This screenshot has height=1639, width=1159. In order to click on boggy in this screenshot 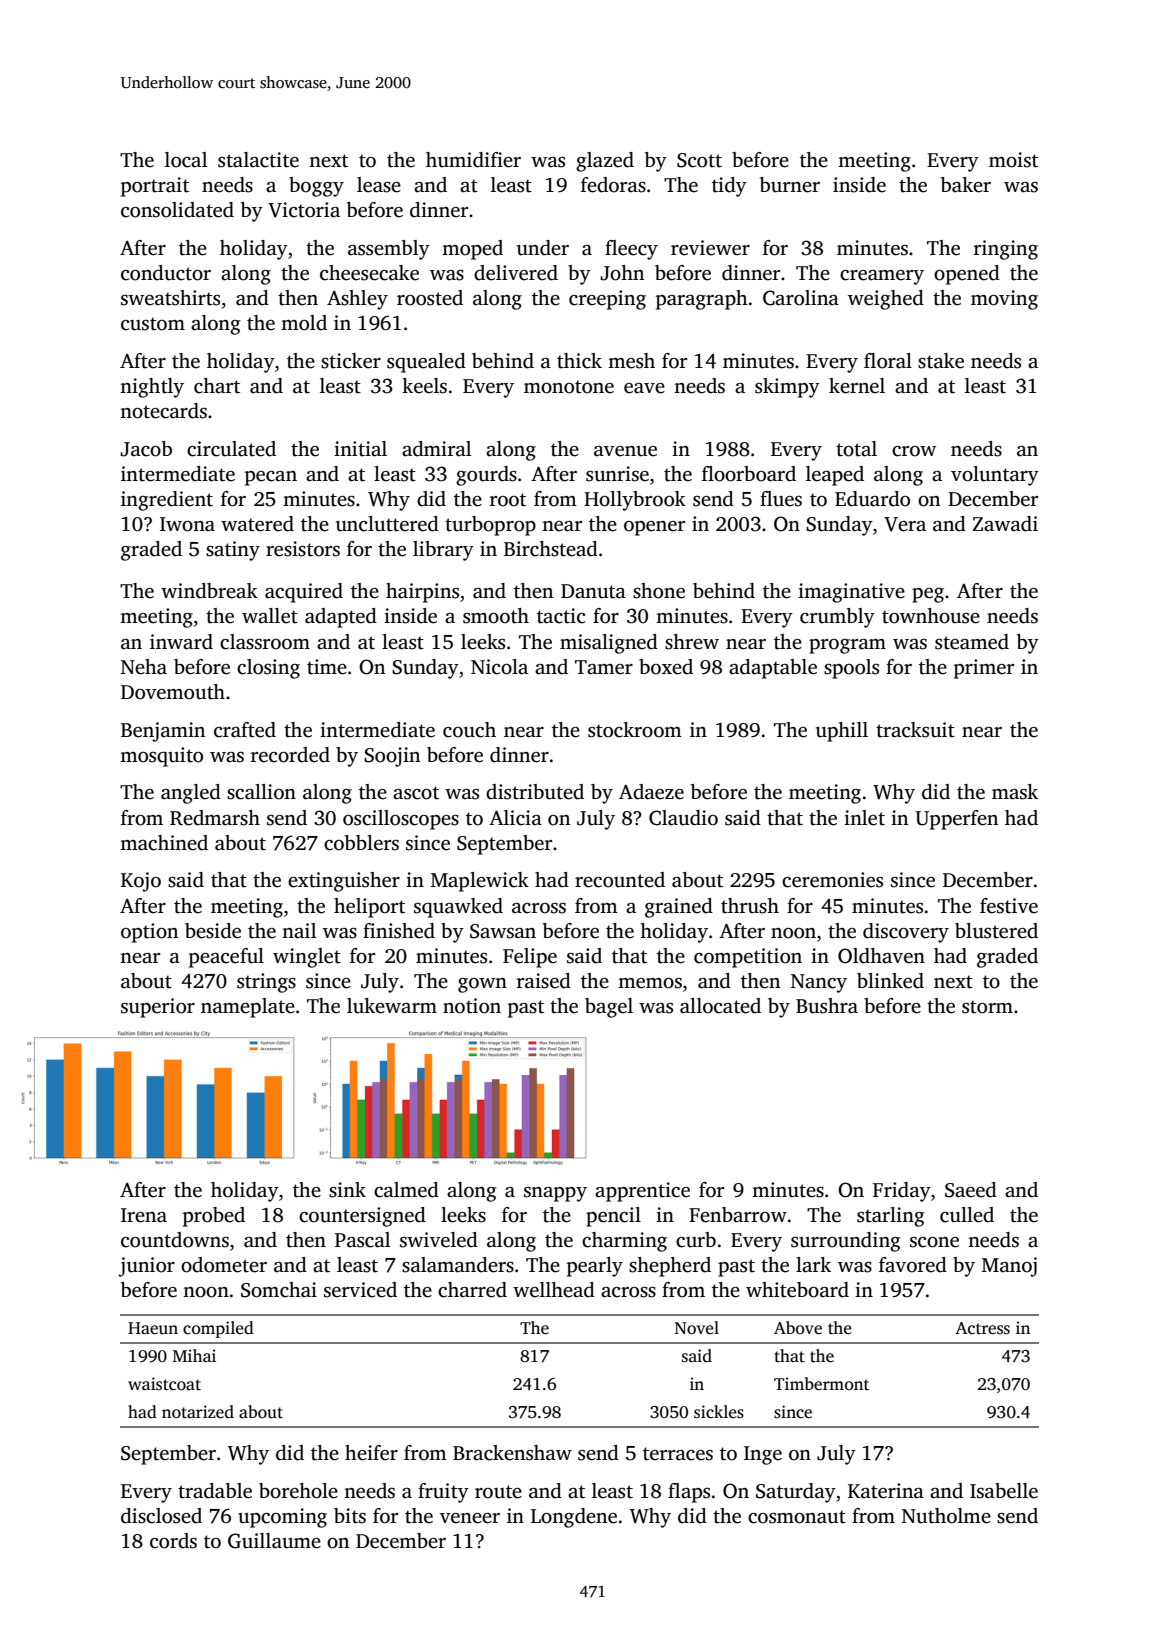, I will do `click(316, 187)`.
